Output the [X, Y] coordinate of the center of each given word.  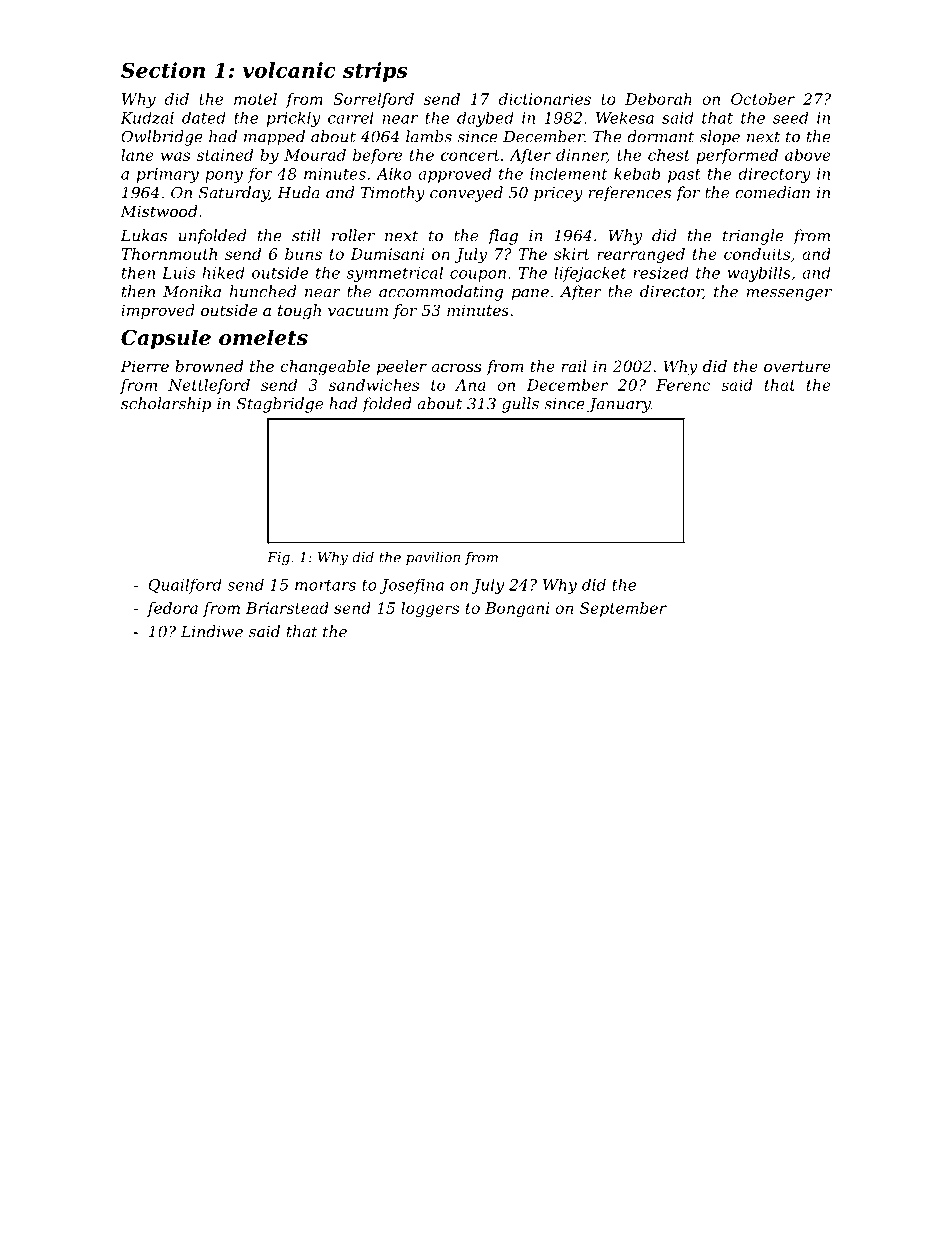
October [763, 99]
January [619, 405]
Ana [470, 385]
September [623, 609]
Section [163, 70]
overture [797, 366]
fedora [172, 609]
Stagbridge [280, 405]
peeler [402, 367]
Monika [192, 291]
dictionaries [545, 99]
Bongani [517, 609]
